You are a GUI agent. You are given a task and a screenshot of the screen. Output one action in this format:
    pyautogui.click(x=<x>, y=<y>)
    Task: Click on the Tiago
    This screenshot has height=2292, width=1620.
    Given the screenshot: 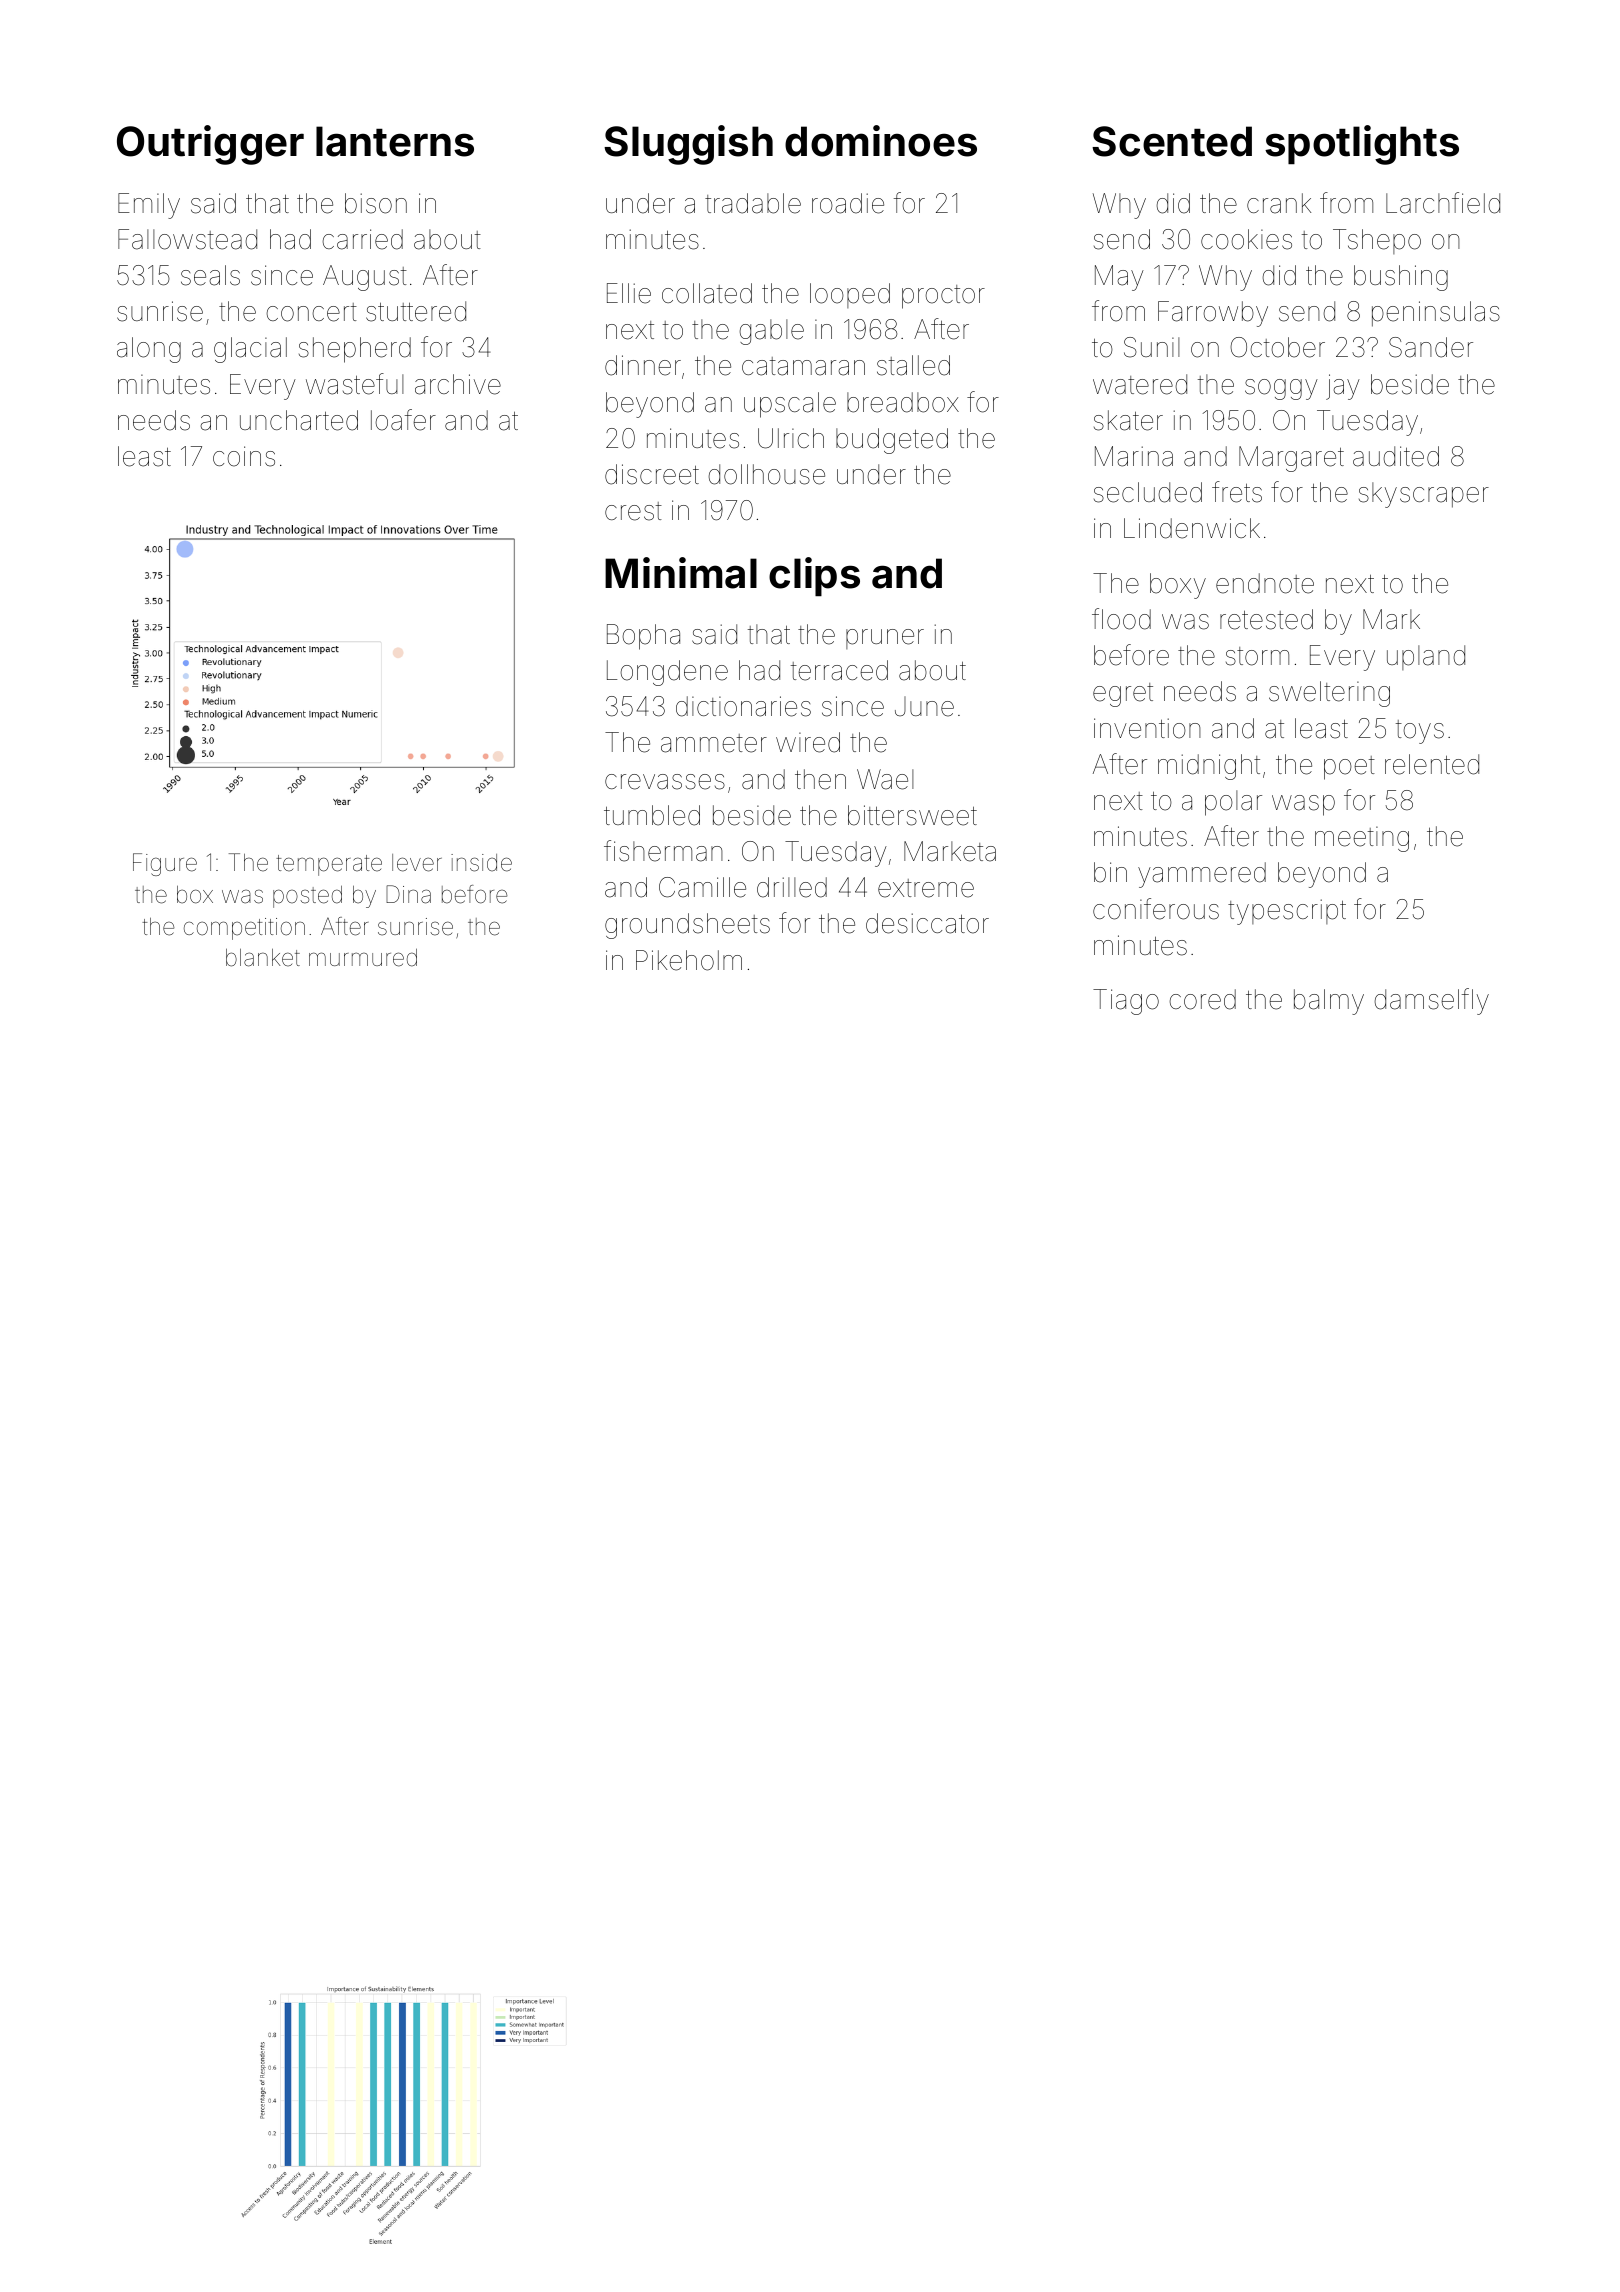 What is the action you would take?
    pyautogui.click(x=1126, y=1002)
